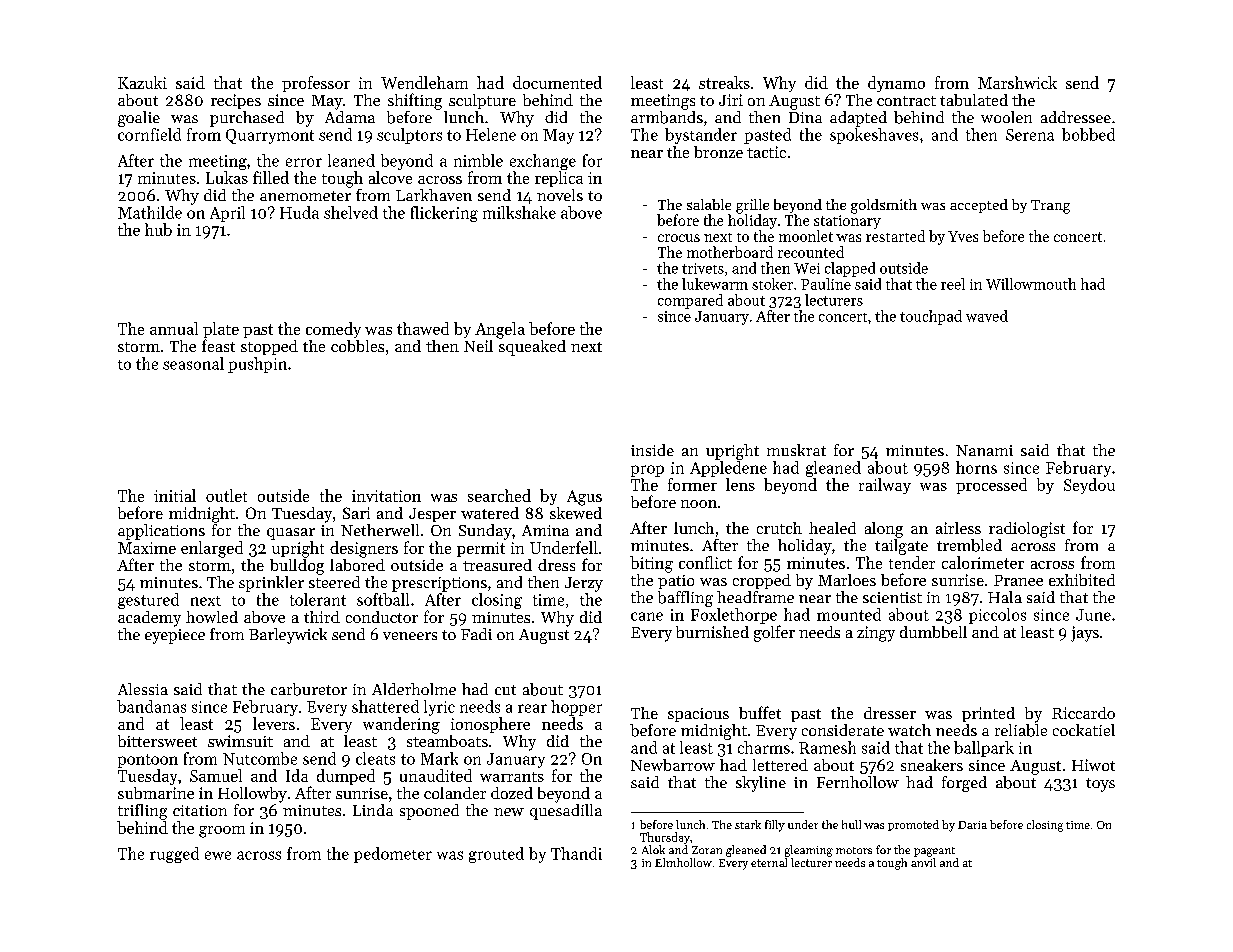 The height and width of the screenshot is (952, 1233). What do you see at coordinates (393, 855) in the screenshot?
I see `pedometer` at bounding box center [393, 855].
